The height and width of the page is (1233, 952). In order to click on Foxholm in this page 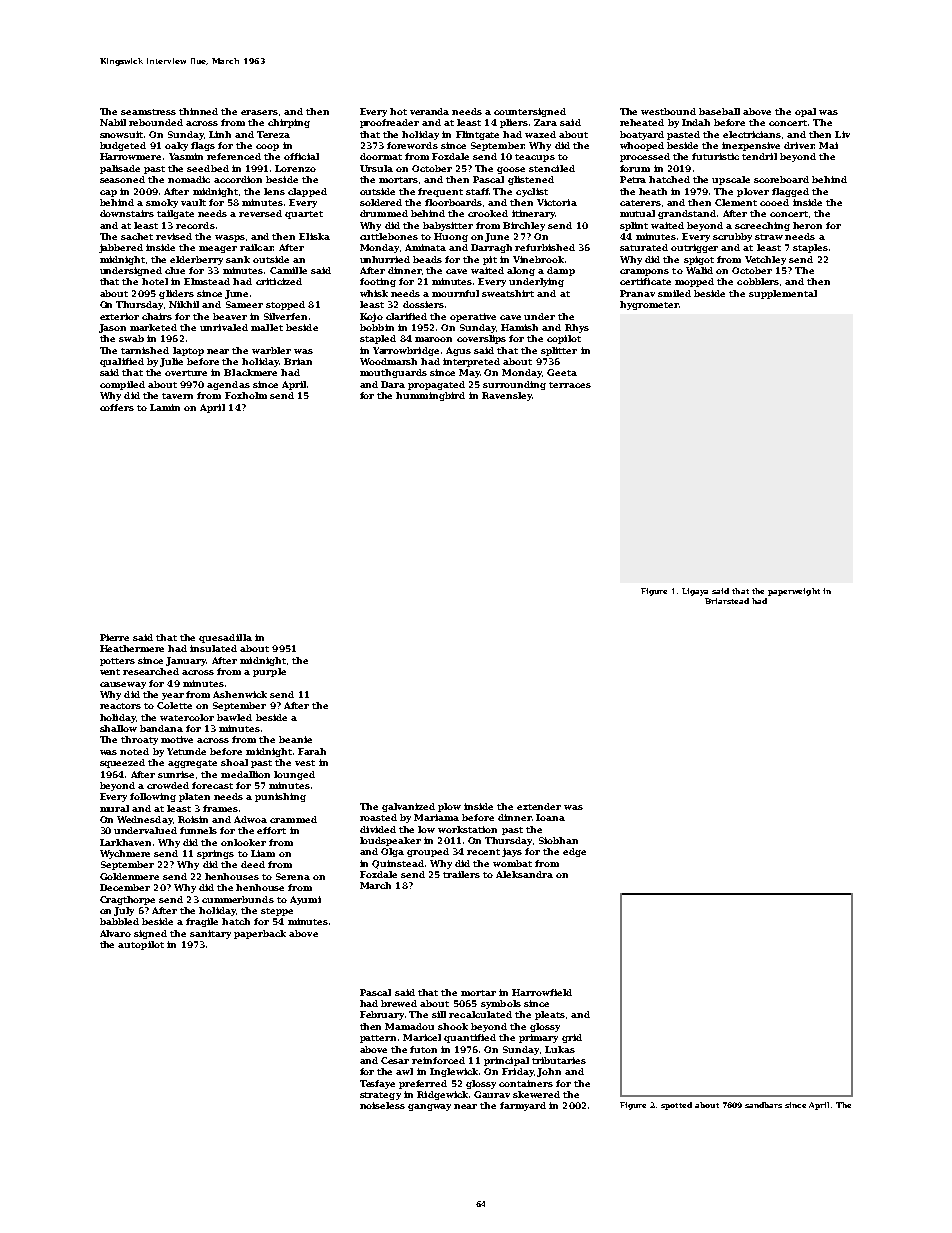, I will do `click(246, 395)`.
